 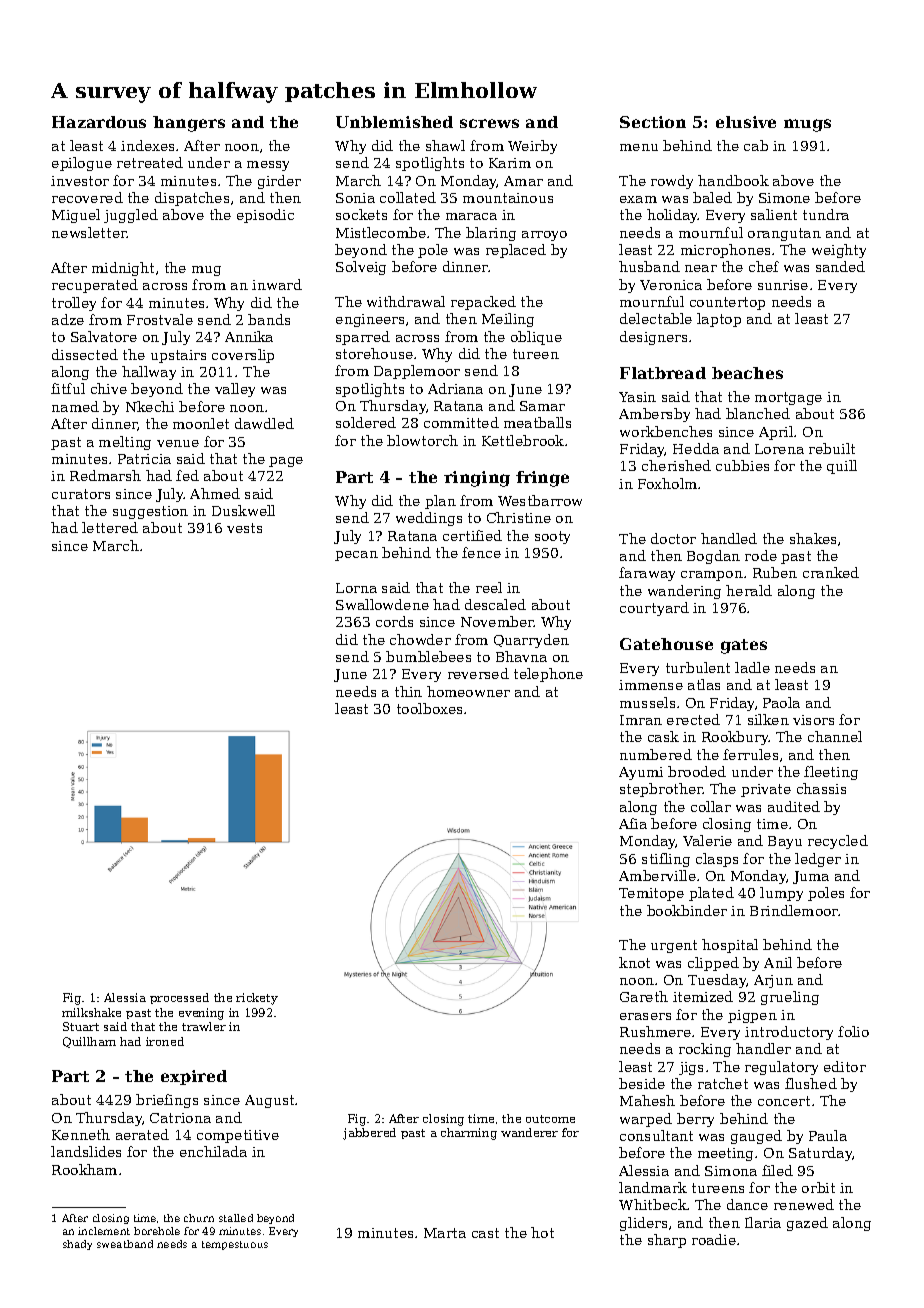 I want to click on screws, so click(x=489, y=123).
